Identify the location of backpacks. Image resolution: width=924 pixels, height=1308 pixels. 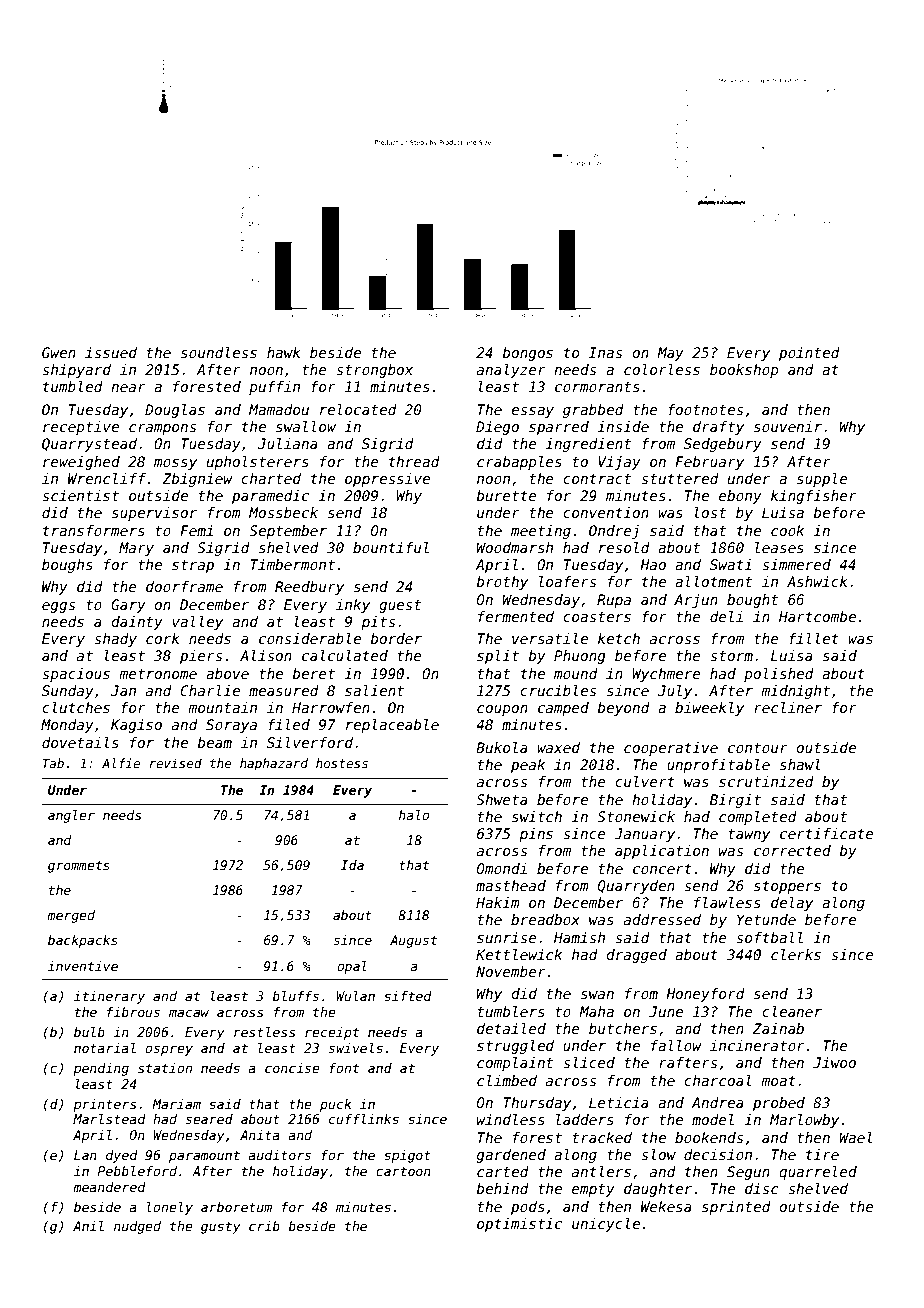
(83, 941).
